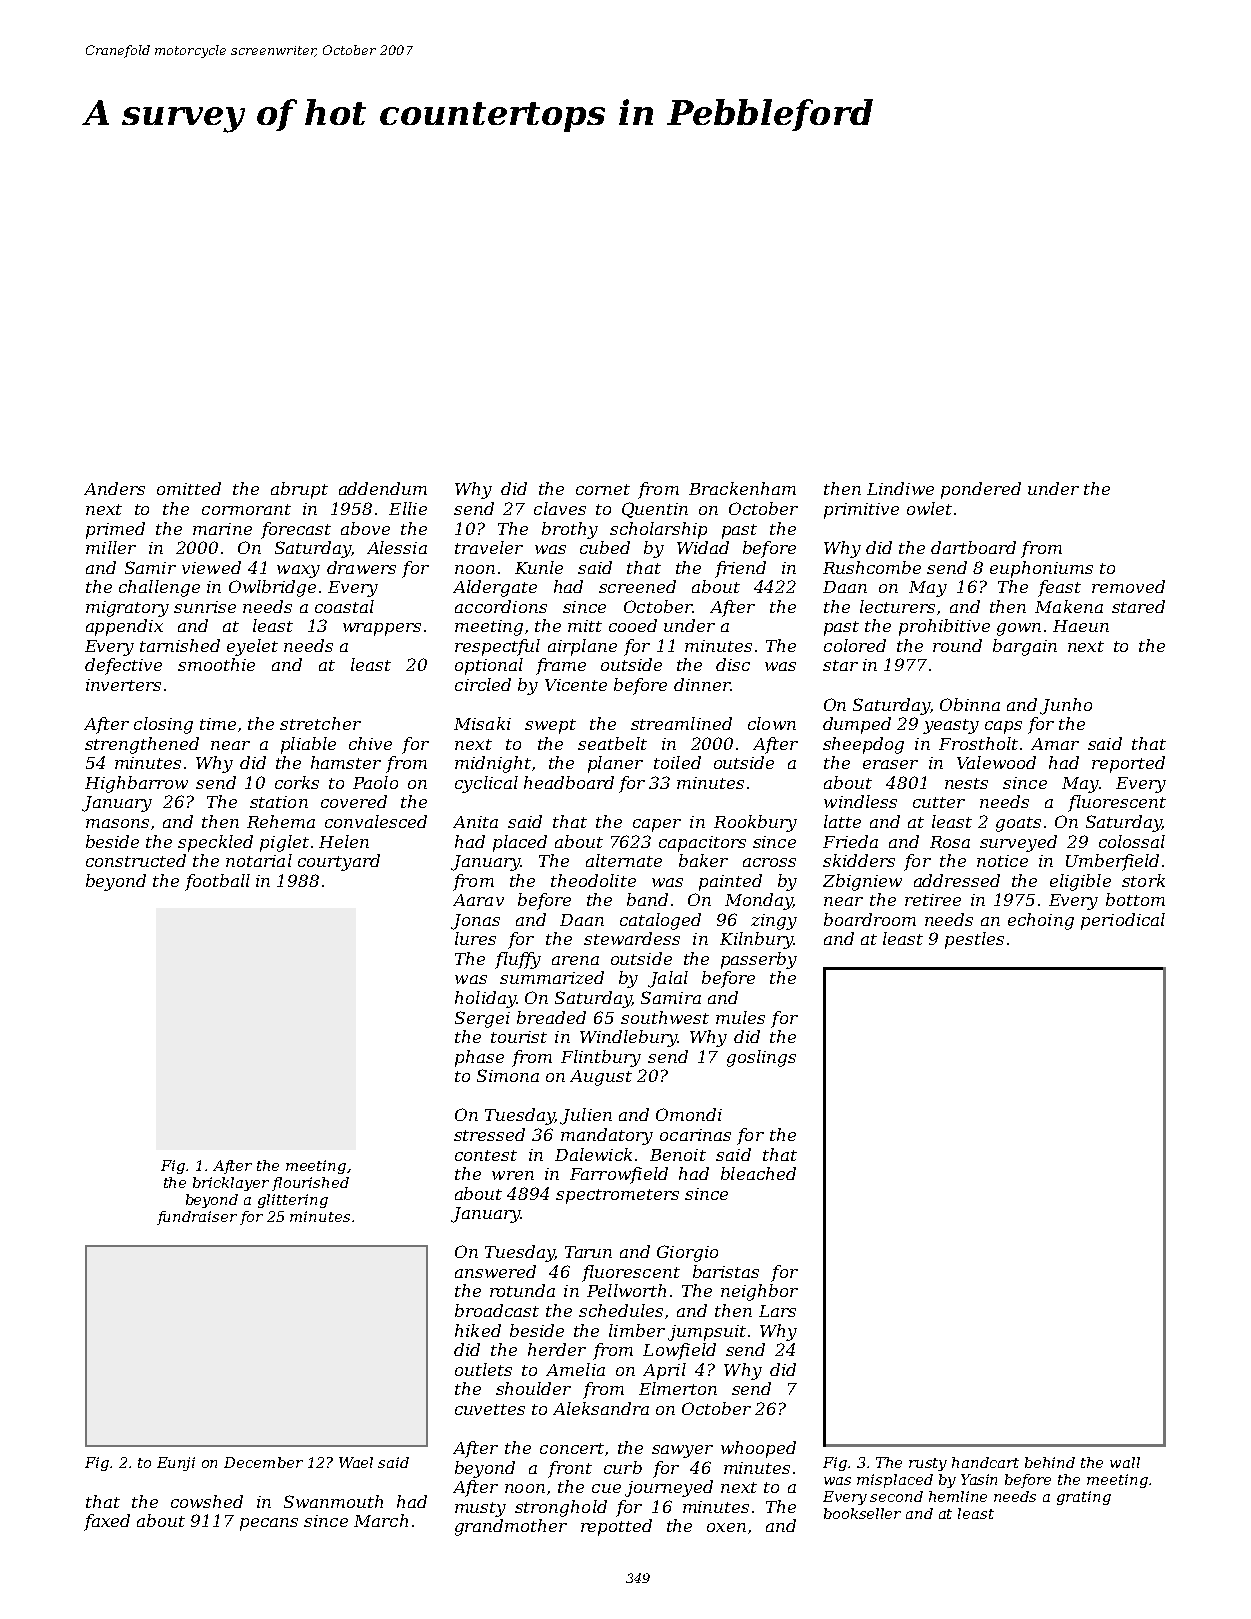 Image resolution: width=1251 pixels, height=1619 pixels. What do you see at coordinates (761, 1058) in the screenshot?
I see `goslings` at bounding box center [761, 1058].
